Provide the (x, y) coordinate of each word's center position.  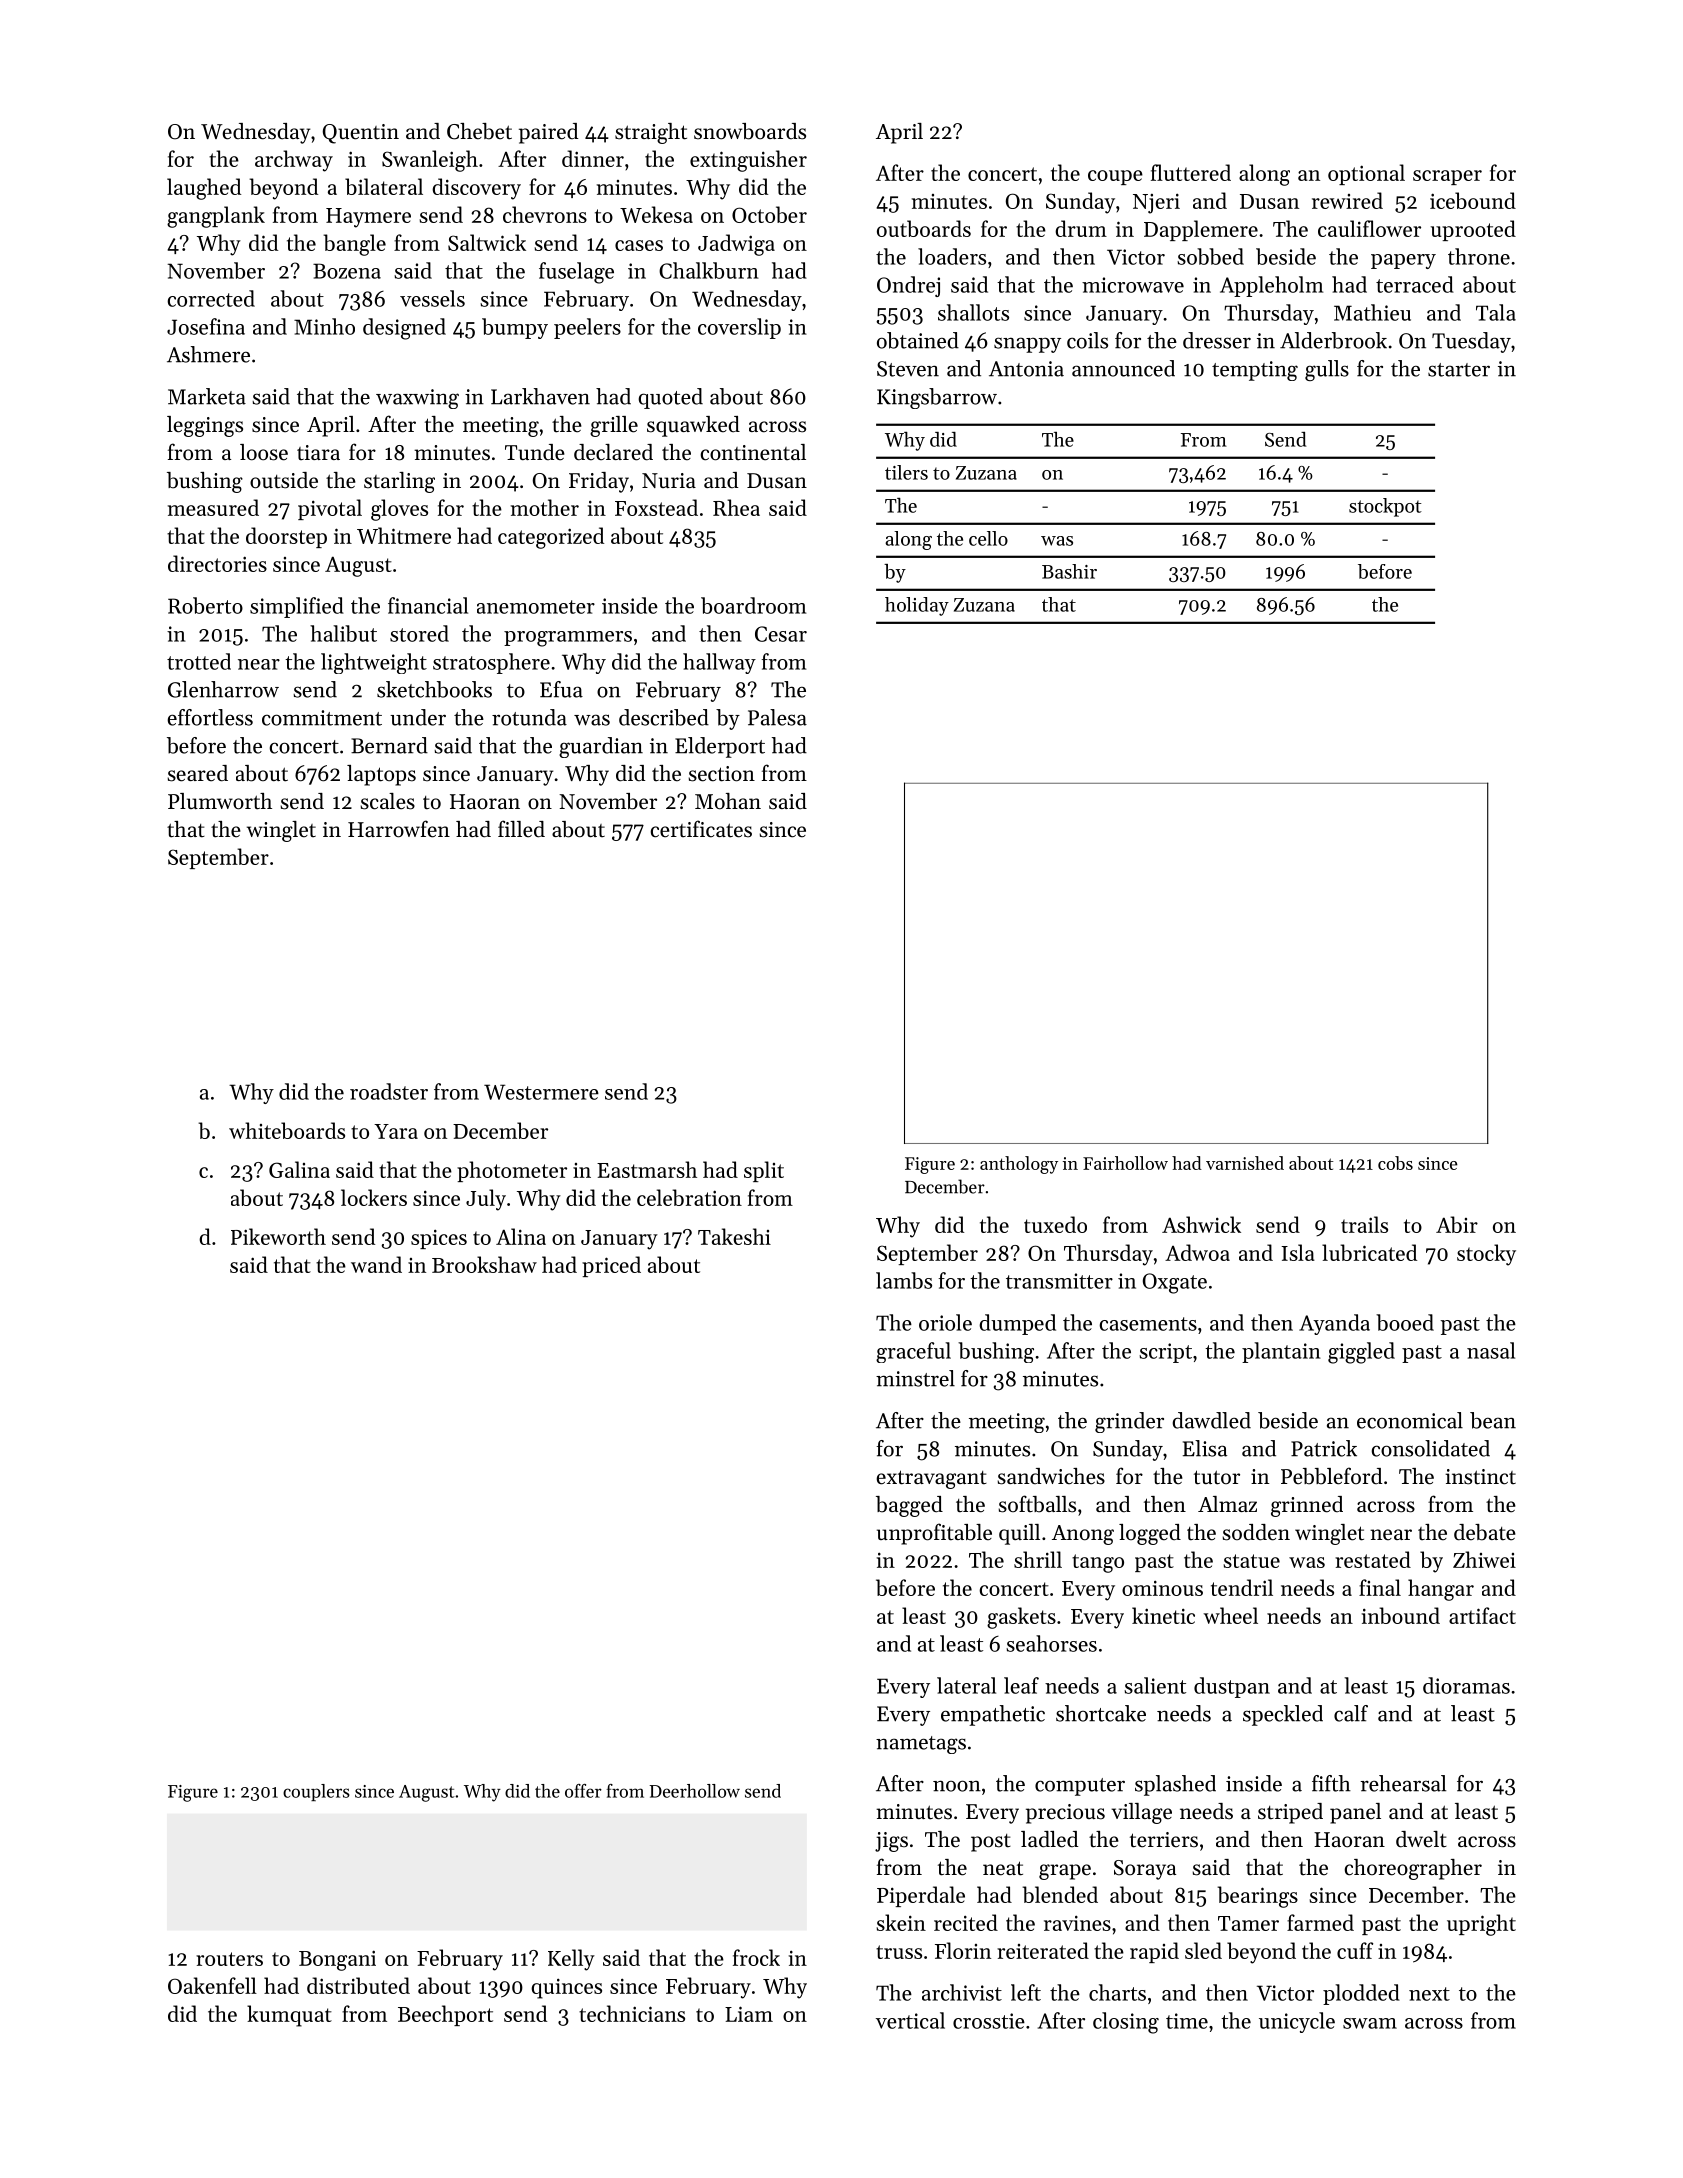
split (764, 1171)
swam (1370, 2023)
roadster (389, 1091)
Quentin (361, 134)
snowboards (750, 131)
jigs (891, 1842)
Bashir (1069, 571)
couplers (316, 1792)
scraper (1447, 177)
